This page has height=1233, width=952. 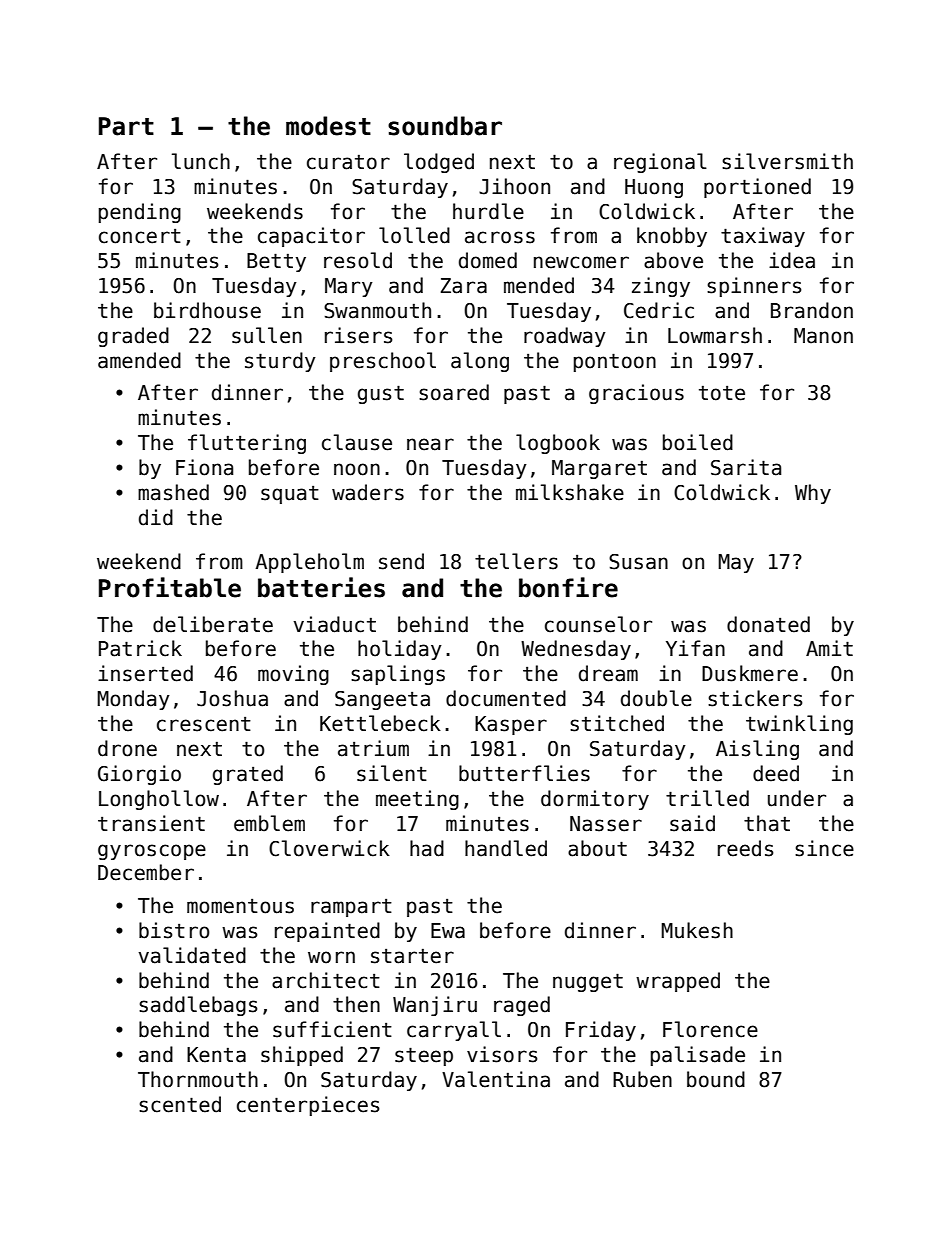 What do you see at coordinates (280, 362) in the page?
I see `sturdy` at bounding box center [280, 362].
